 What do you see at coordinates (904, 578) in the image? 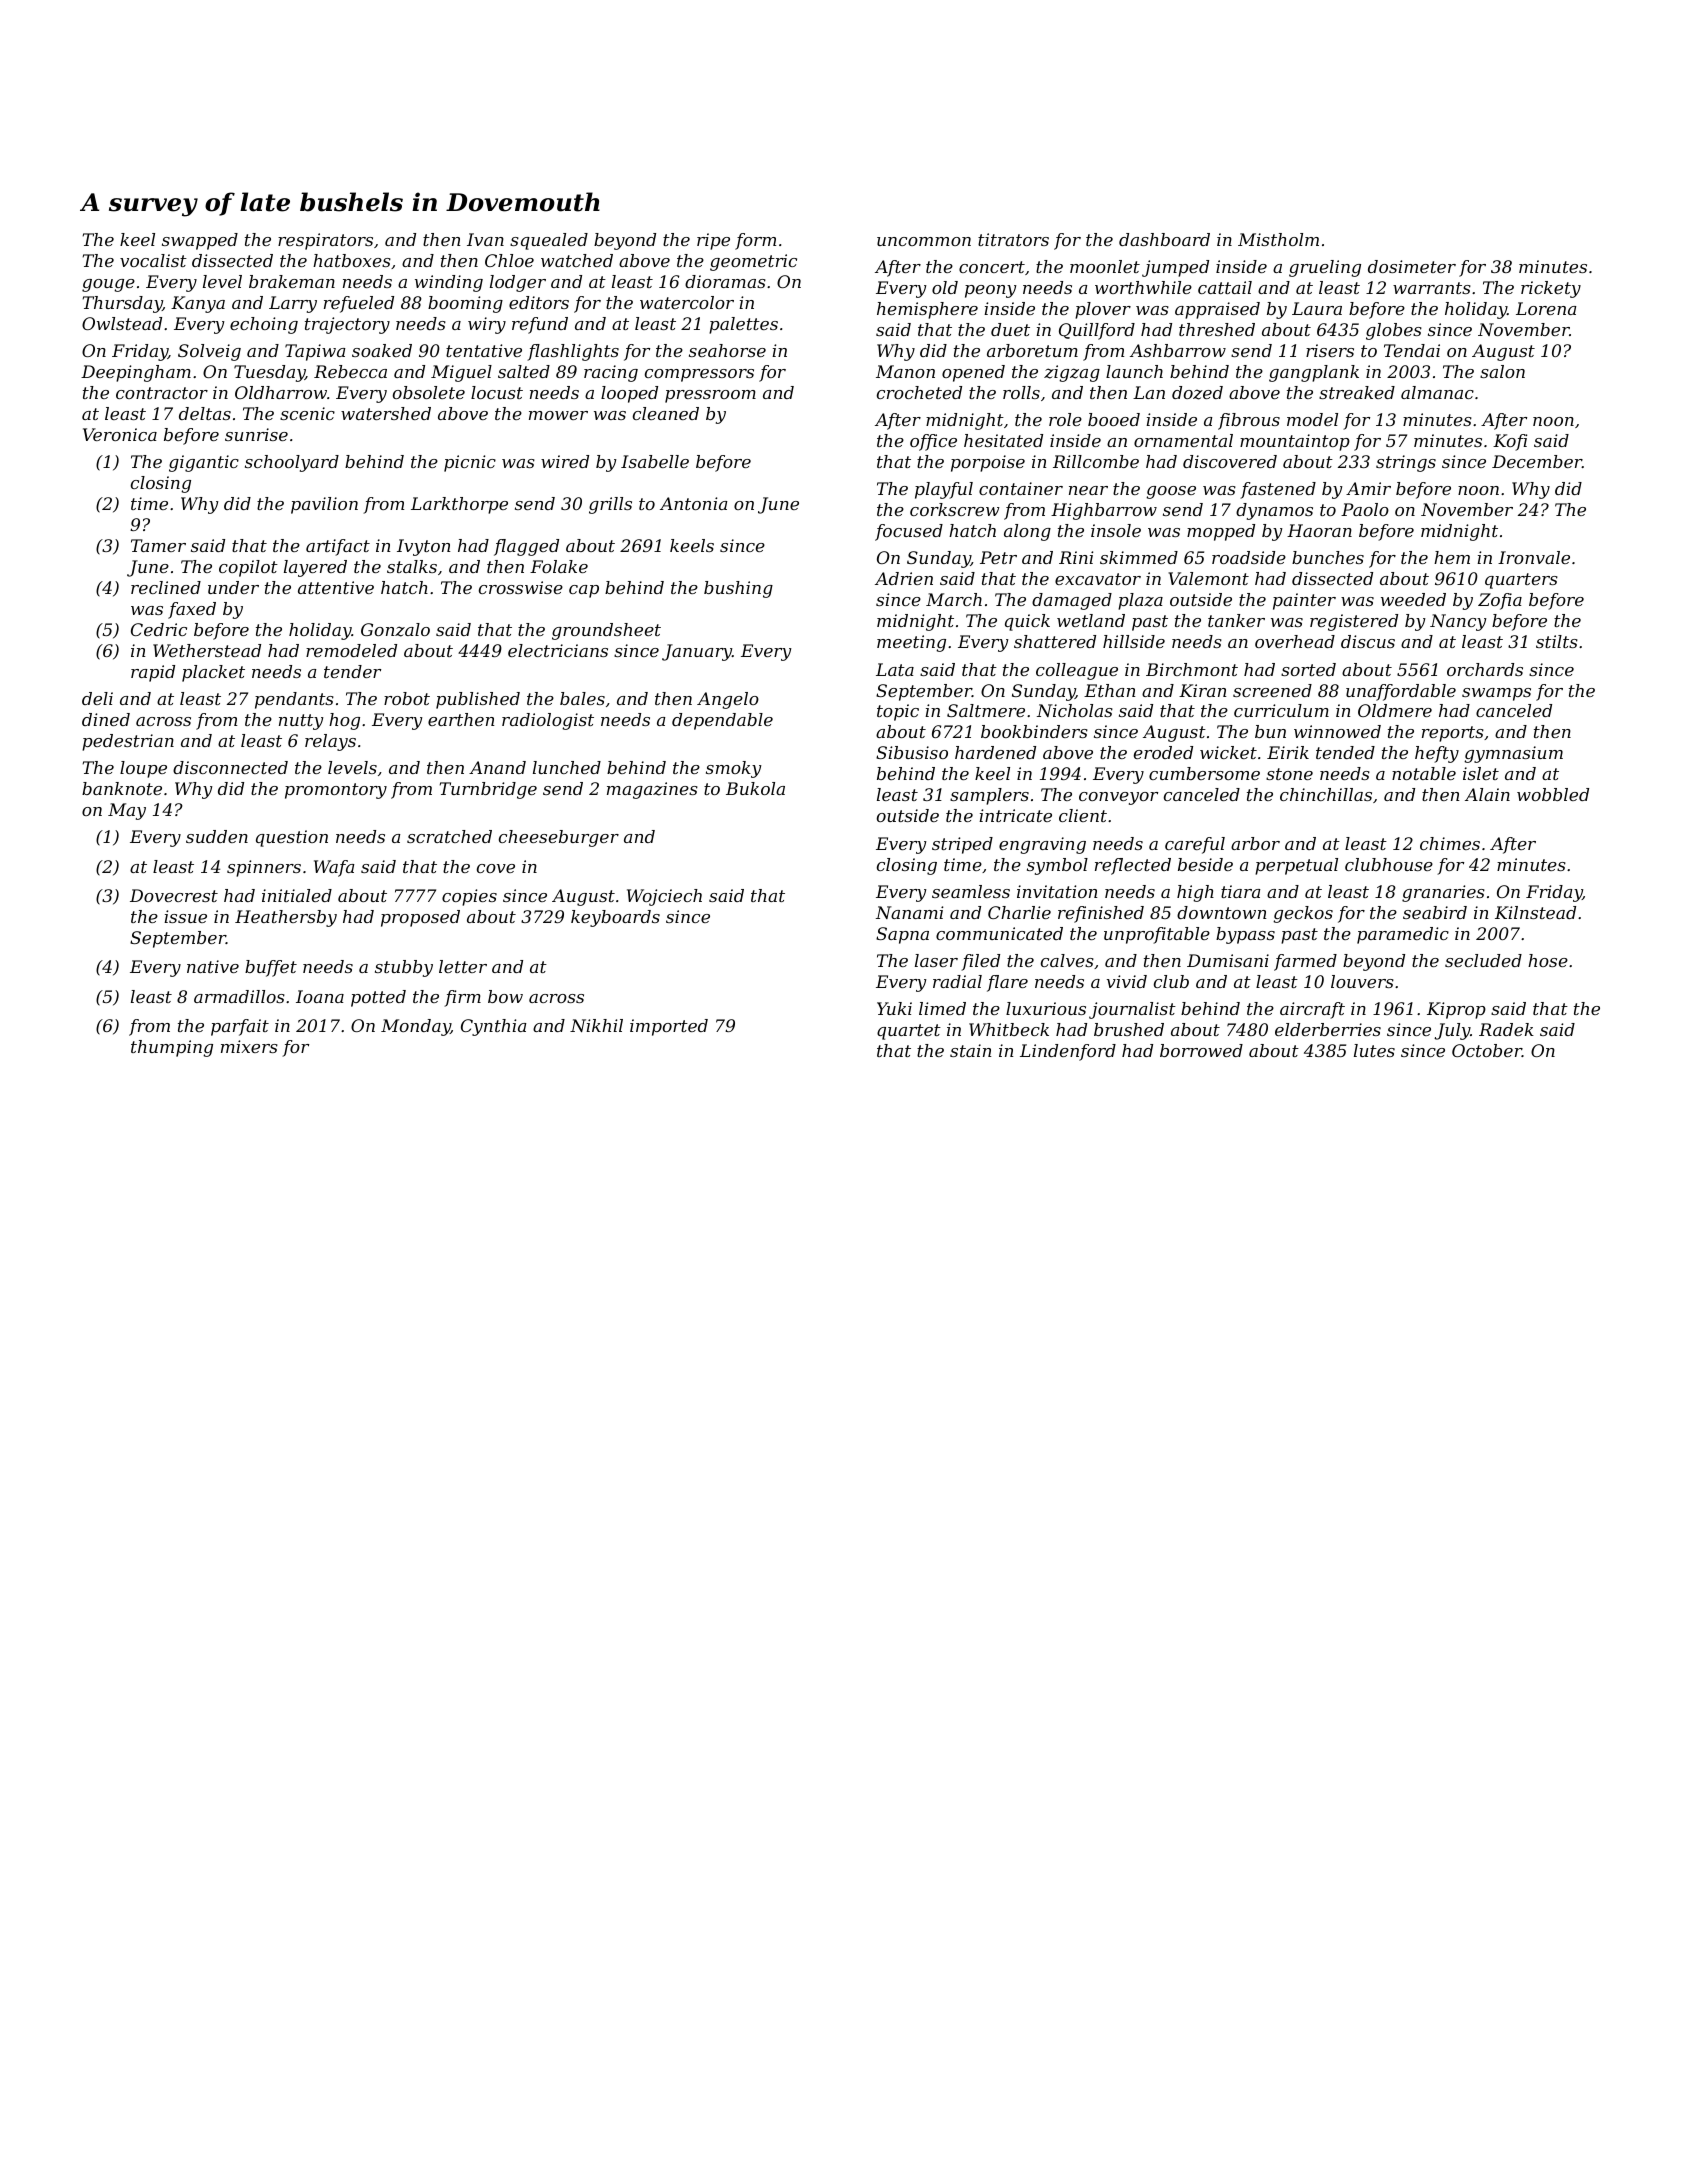
I see `Adrien` at bounding box center [904, 578].
